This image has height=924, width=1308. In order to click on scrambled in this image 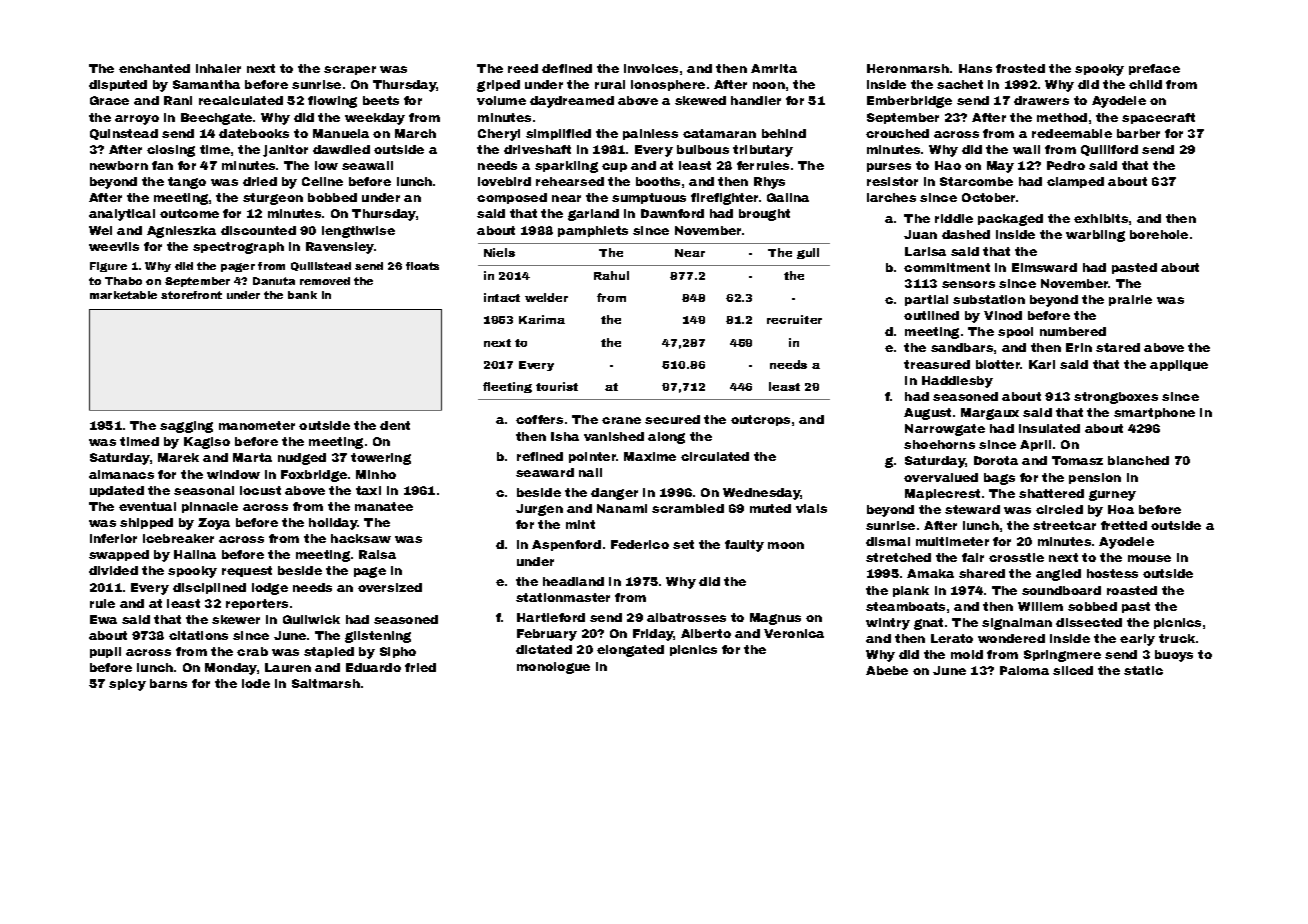, I will do `click(688, 508)`.
